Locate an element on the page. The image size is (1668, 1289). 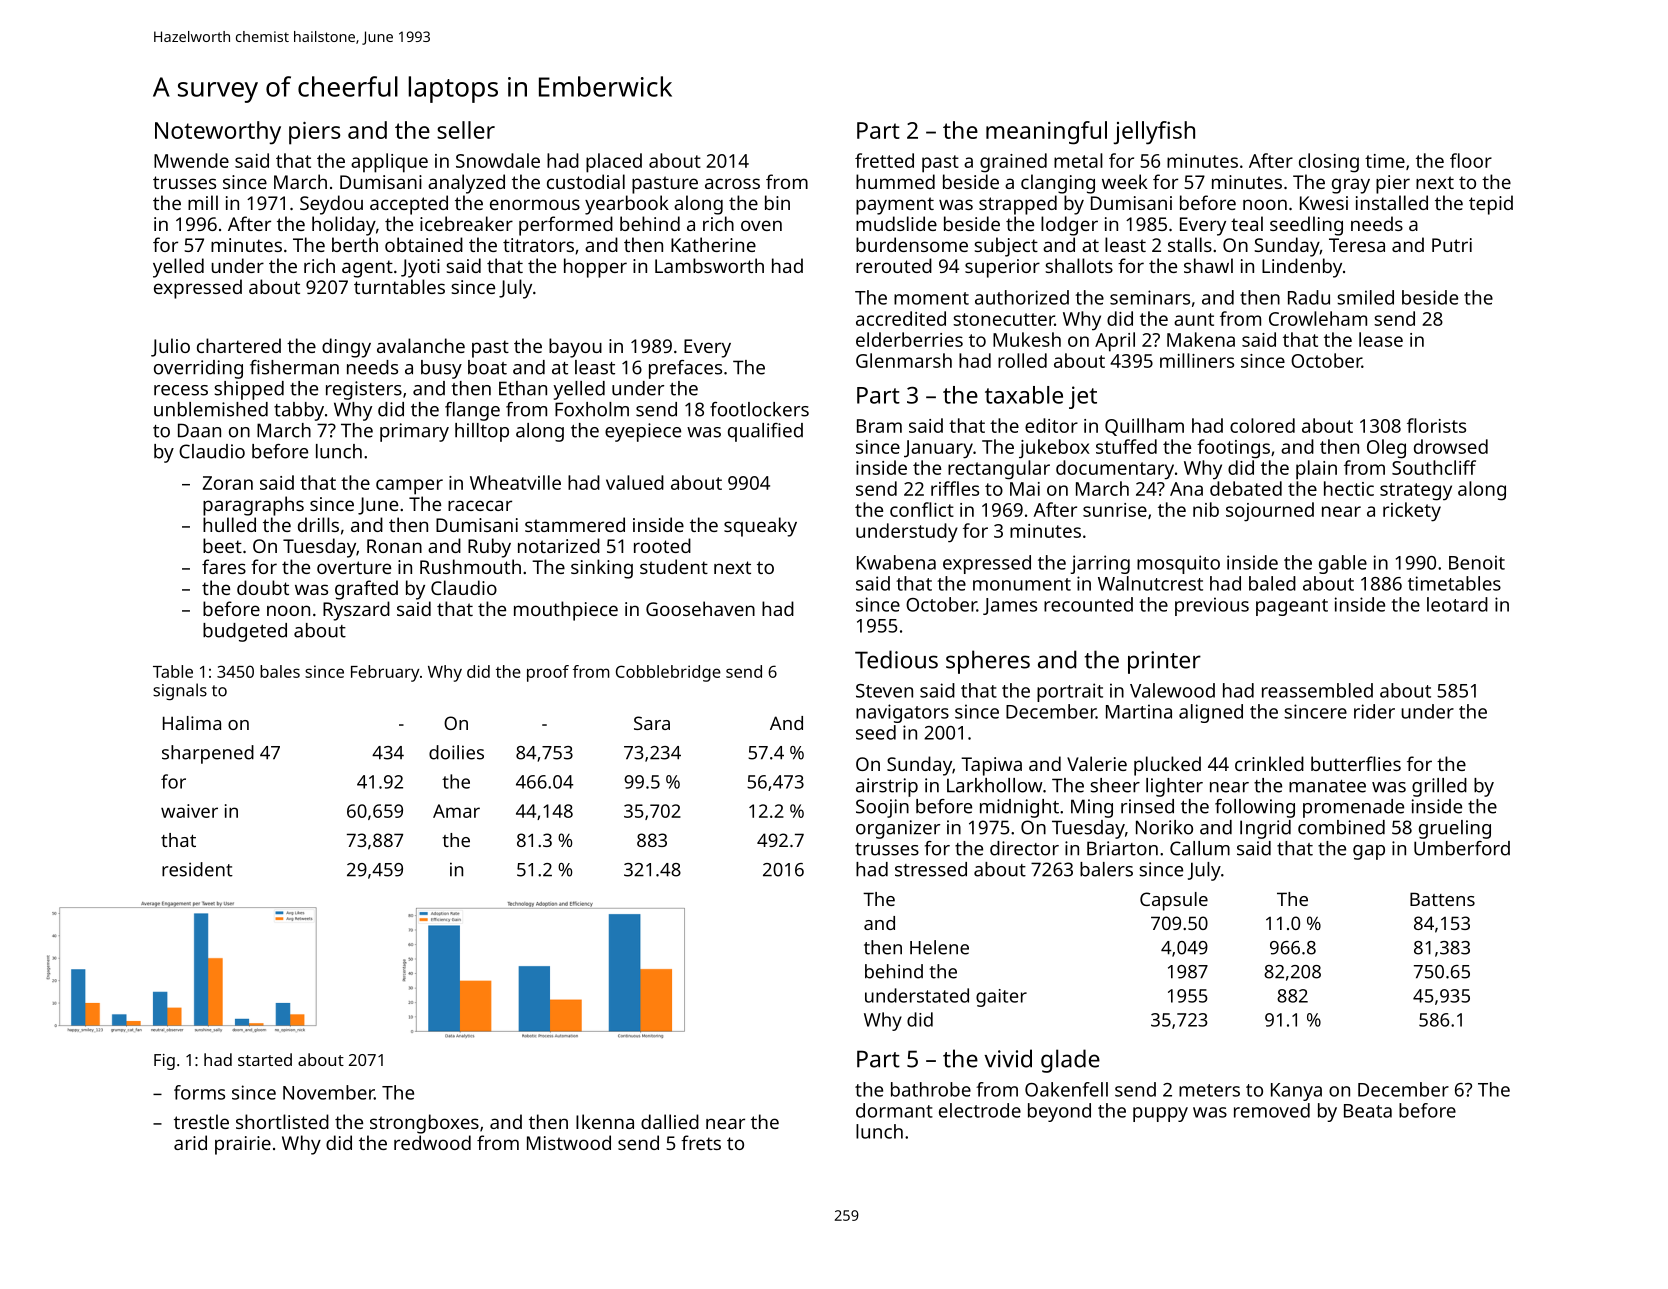
berth is located at coordinates (355, 244).
